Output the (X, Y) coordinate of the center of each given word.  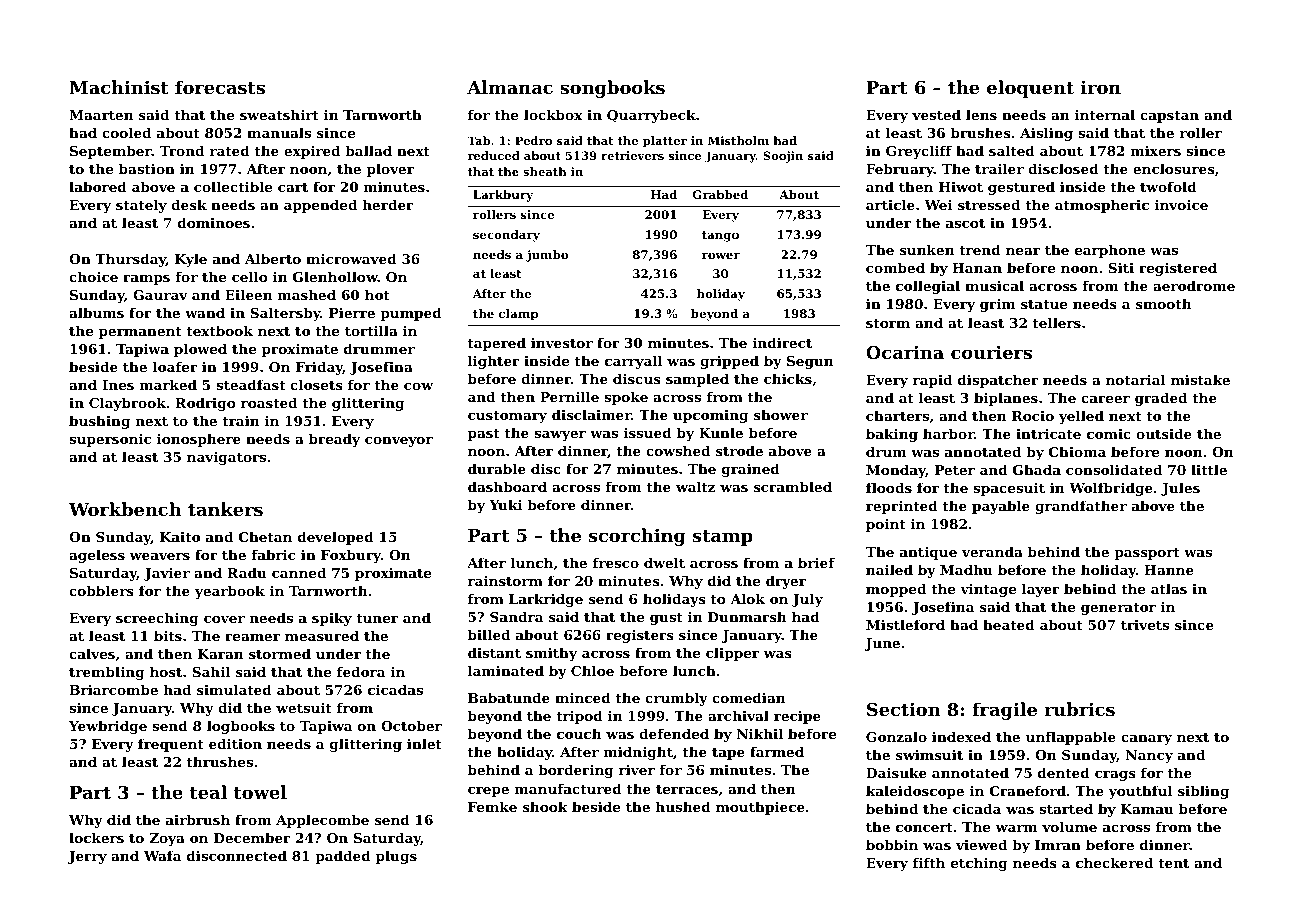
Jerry (87, 857)
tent (1173, 863)
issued (648, 432)
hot (377, 294)
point (886, 525)
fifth (929, 862)
